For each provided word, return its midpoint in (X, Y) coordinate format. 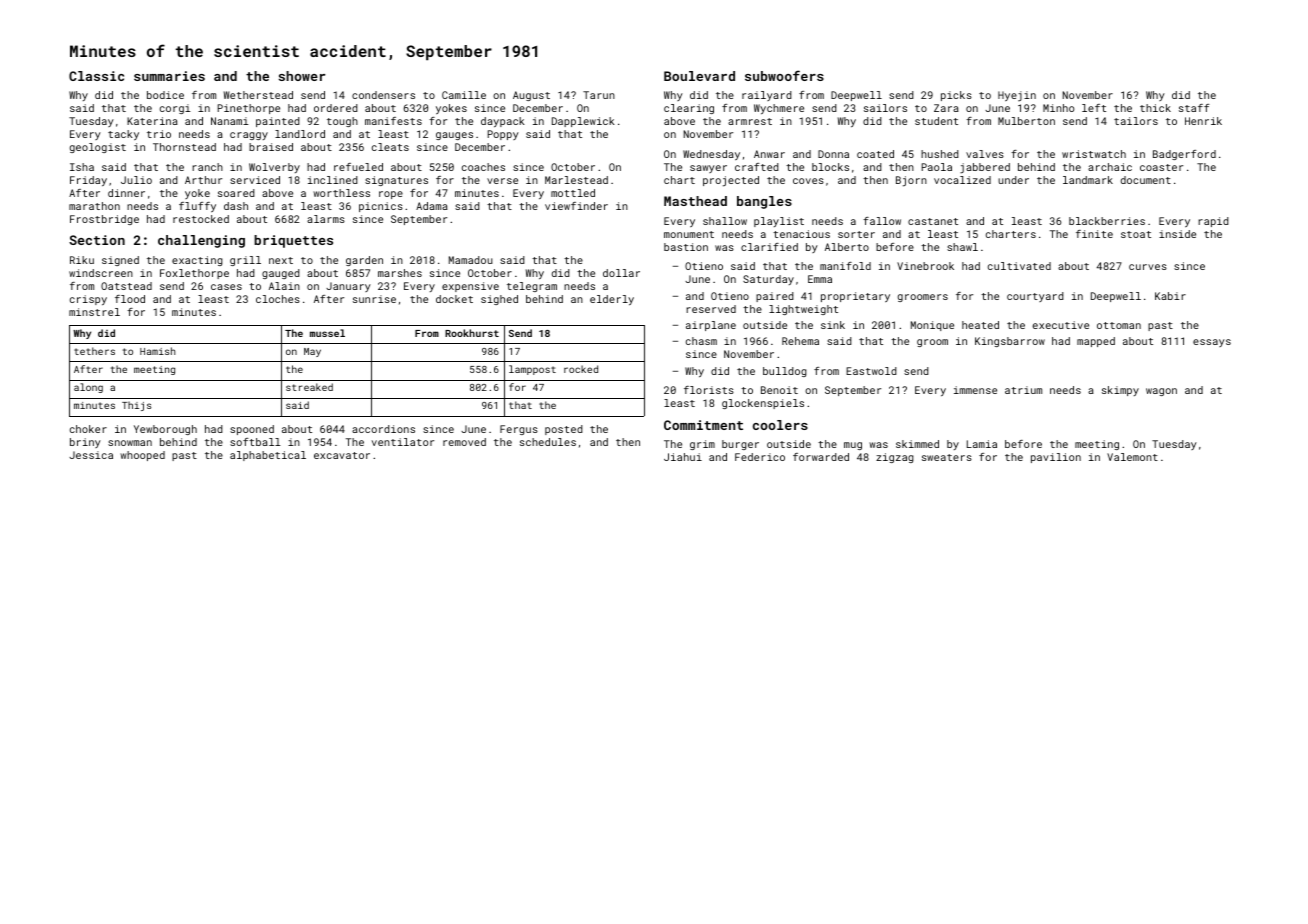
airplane (711, 326)
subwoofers (784, 75)
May (312, 352)
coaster (1161, 167)
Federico (760, 457)
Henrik (1203, 121)
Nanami (230, 121)
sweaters (947, 457)
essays (1212, 343)
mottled (573, 193)
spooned (252, 430)
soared (236, 193)
